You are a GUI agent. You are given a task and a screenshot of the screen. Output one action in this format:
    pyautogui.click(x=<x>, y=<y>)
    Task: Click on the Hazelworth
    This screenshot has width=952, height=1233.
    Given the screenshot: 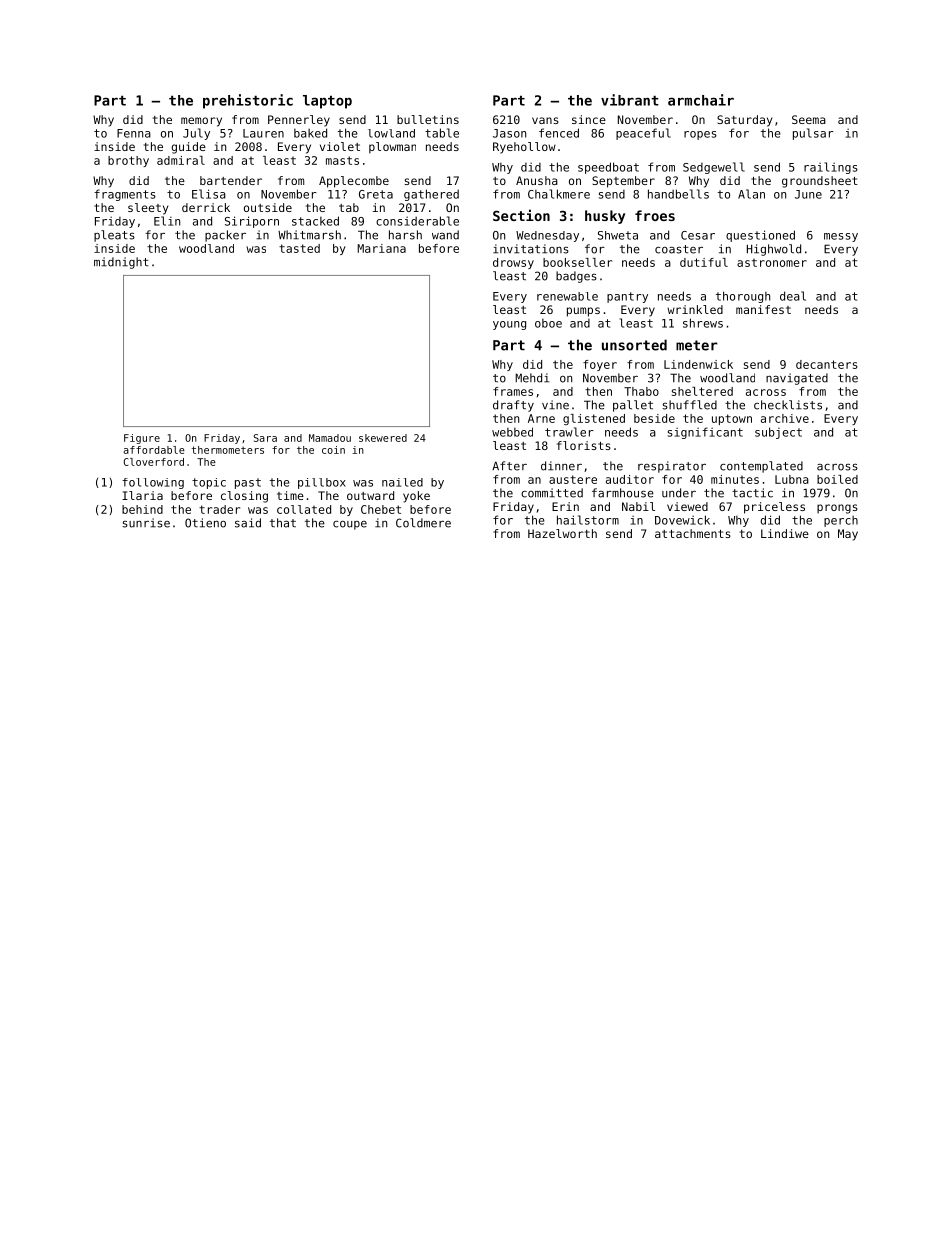 What is the action you would take?
    pyautogui.click(x=562, y=533)
